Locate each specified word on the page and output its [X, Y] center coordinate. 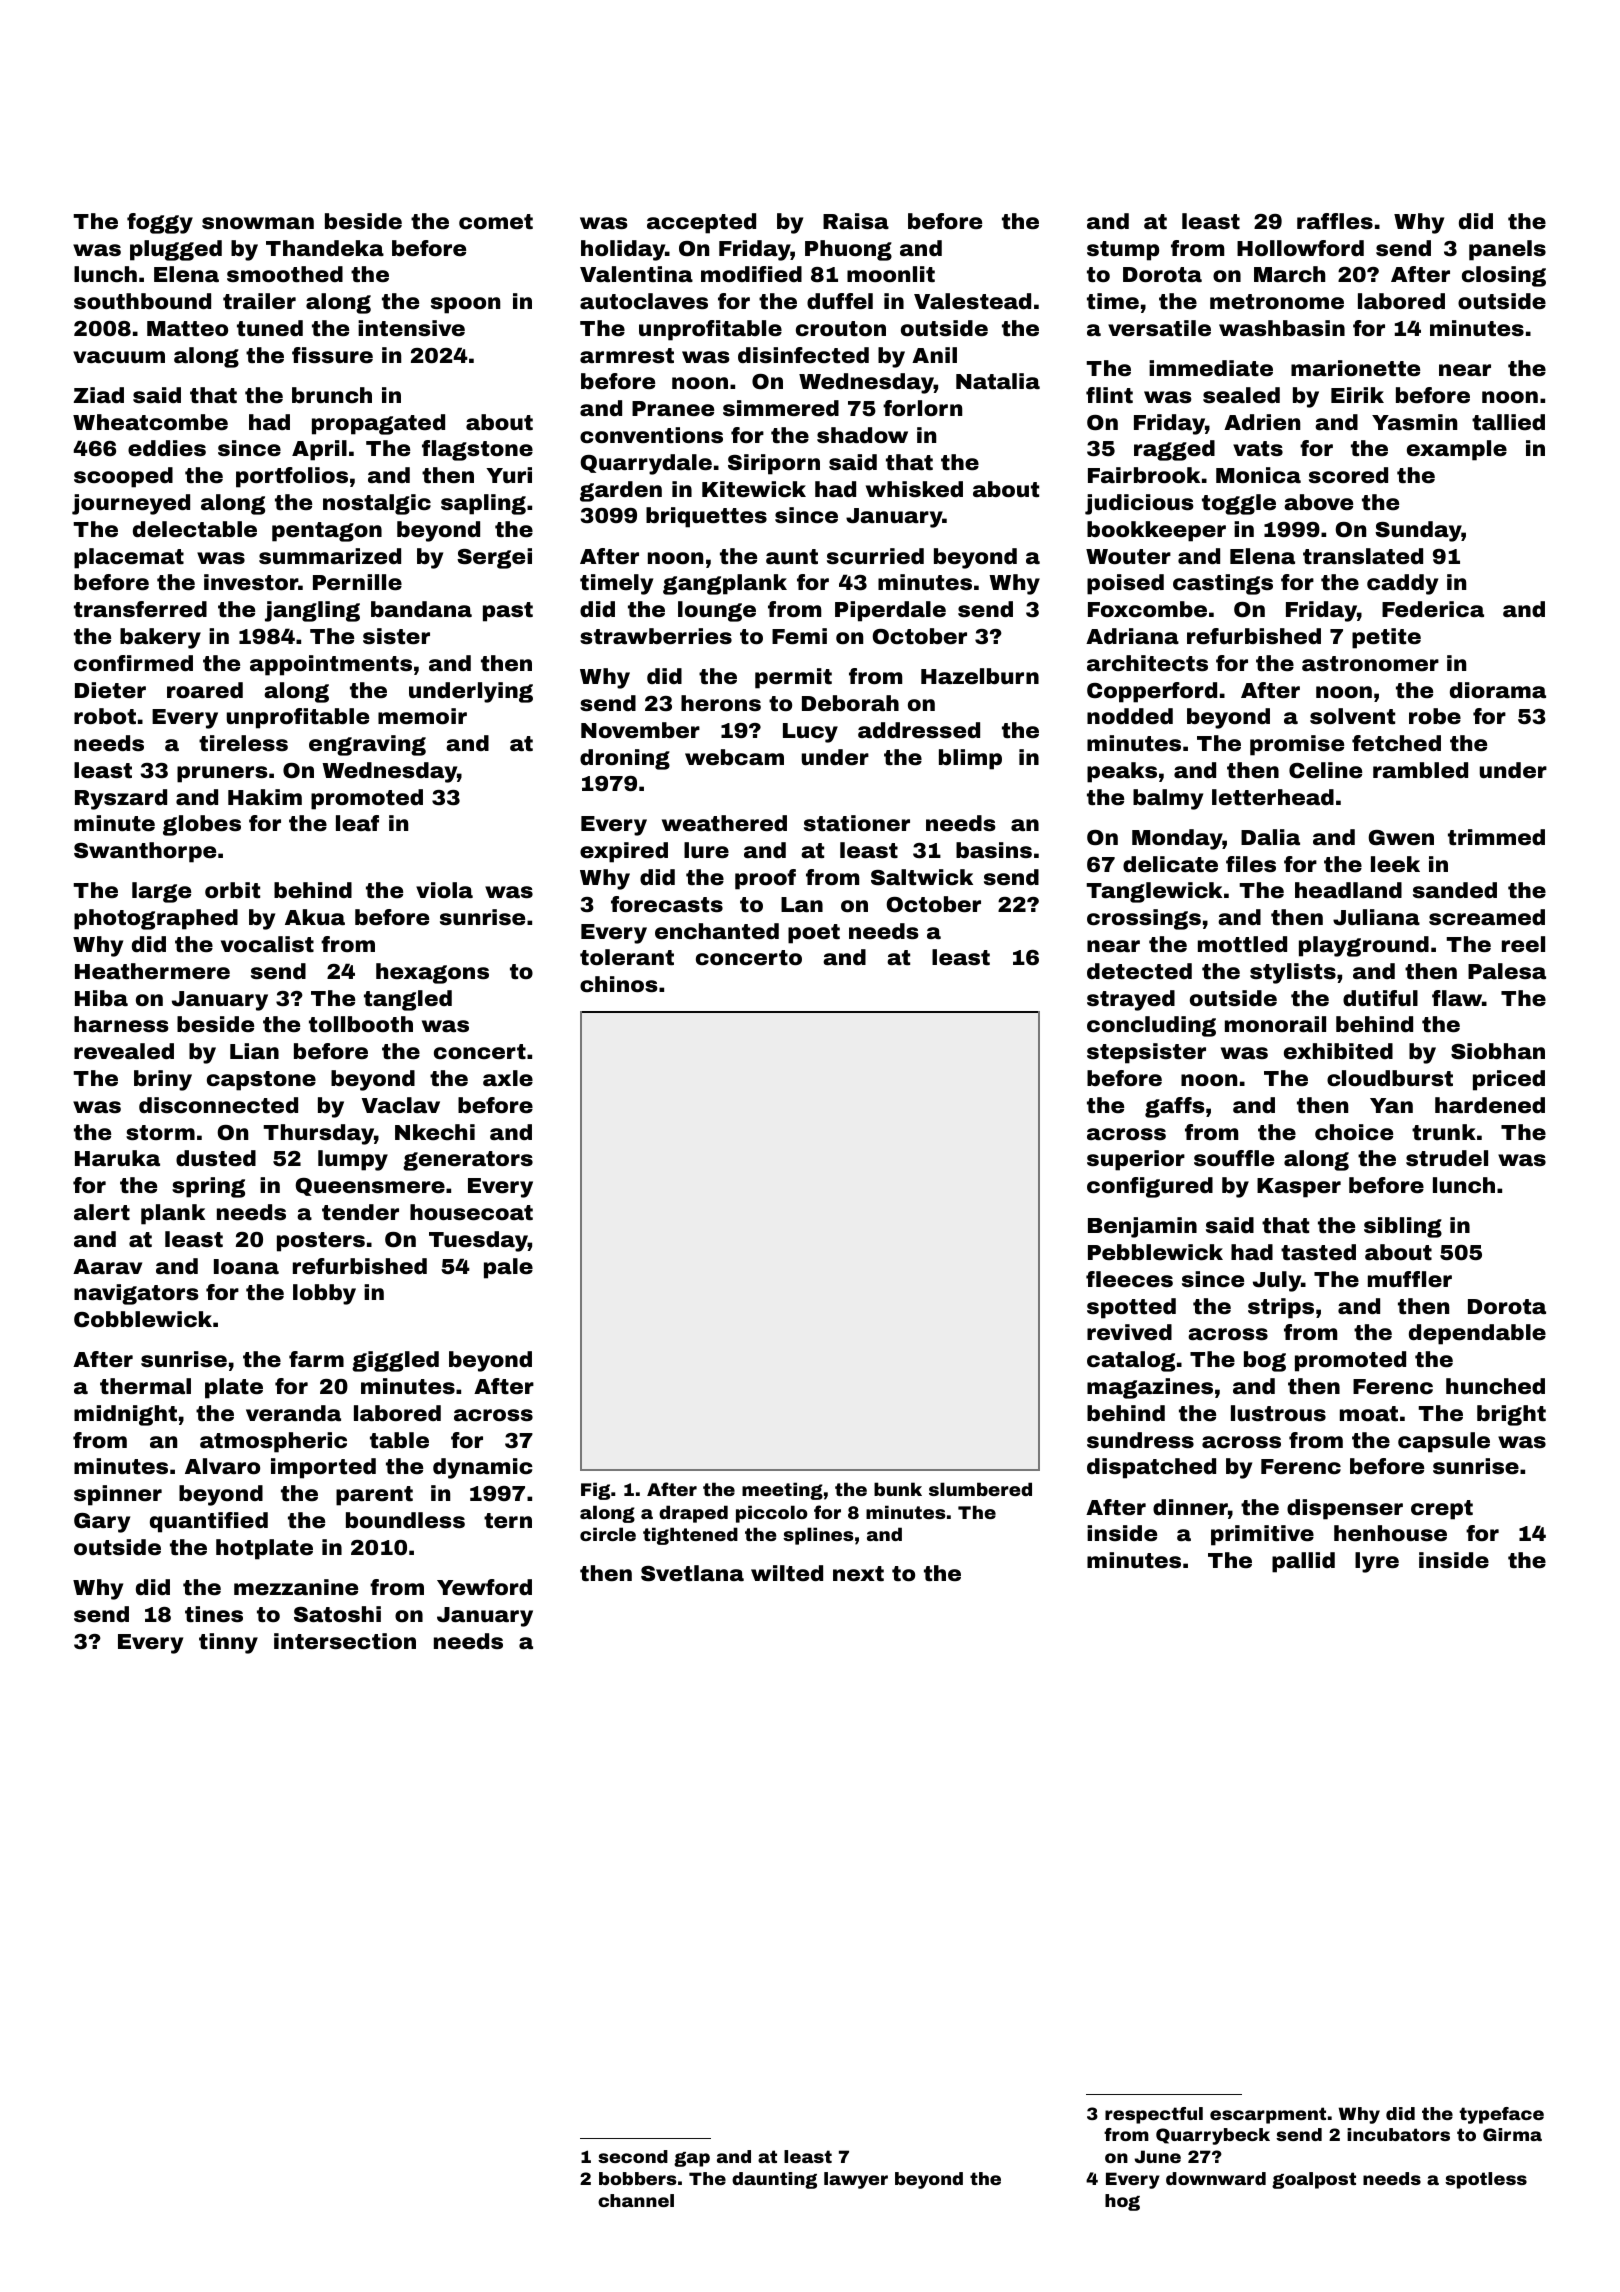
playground [1364, 946]
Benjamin [1142, 1227]
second [633, 2156]
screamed [1487, 917]
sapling [483, 504]
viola [444, 890]
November [640, 730]
